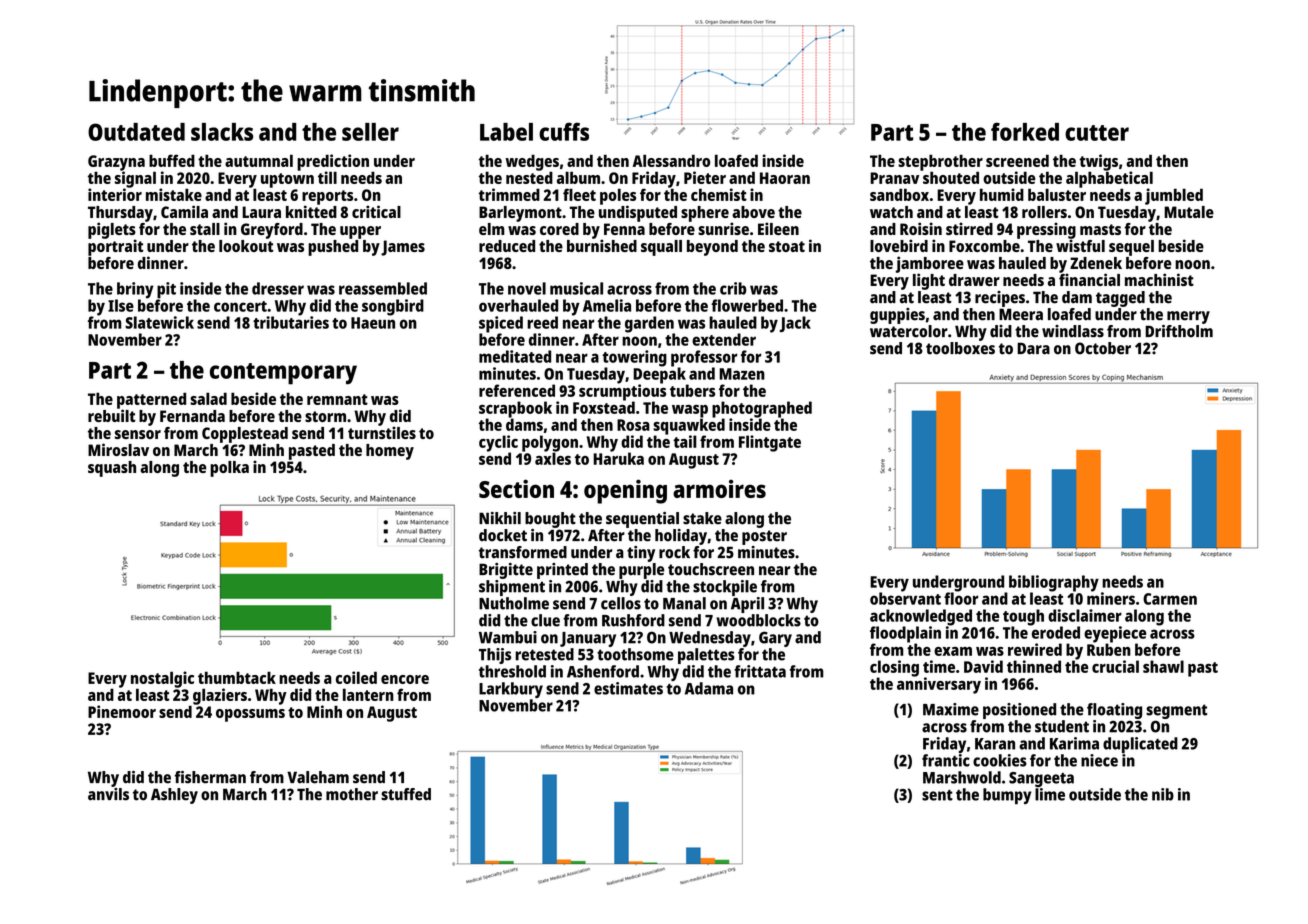 The width and height of the page is (1308, 924). I want to click on glaziers, so click(220, 696).
